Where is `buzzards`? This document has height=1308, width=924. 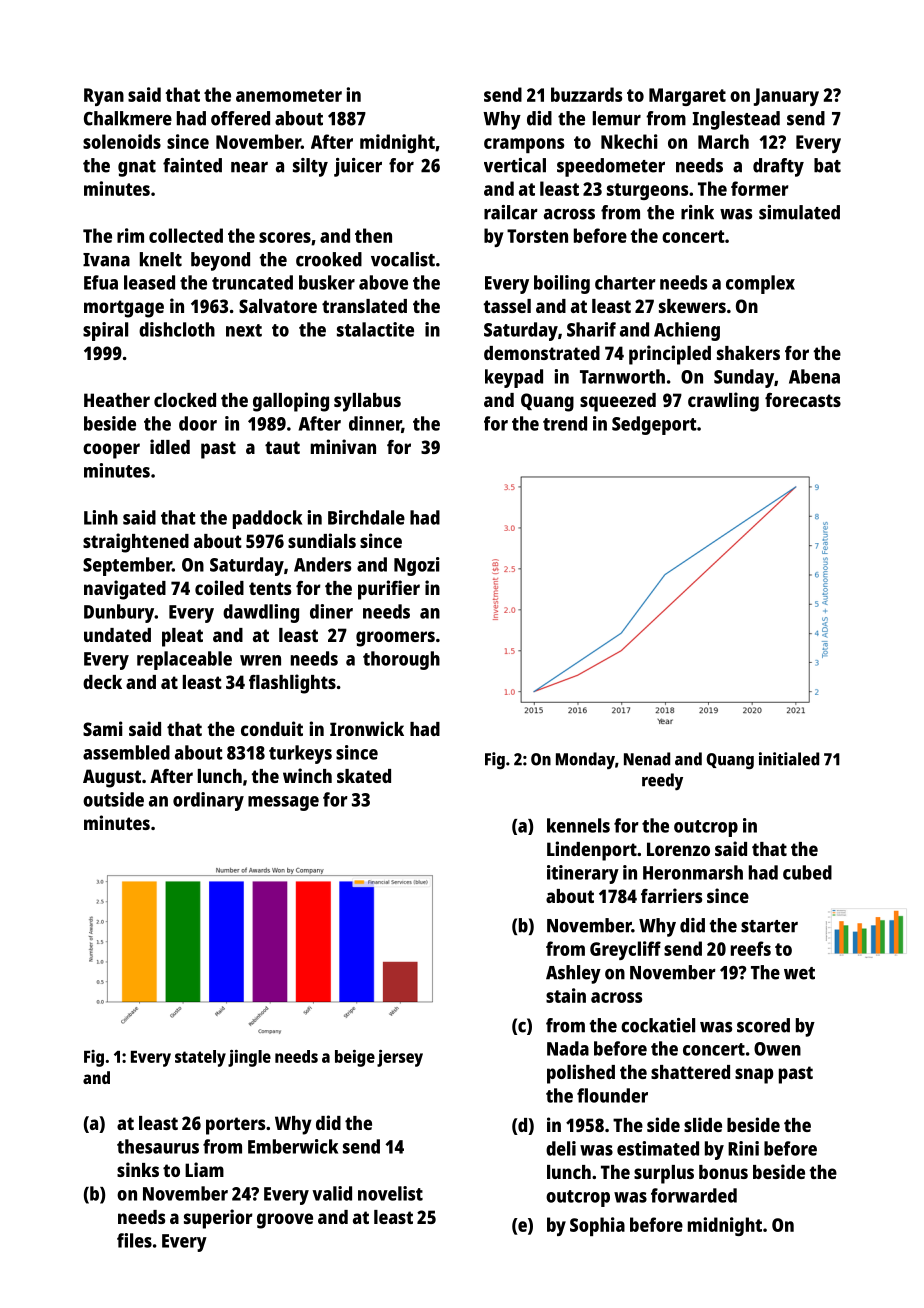
buzzards is located at coordinates (586, 94).
